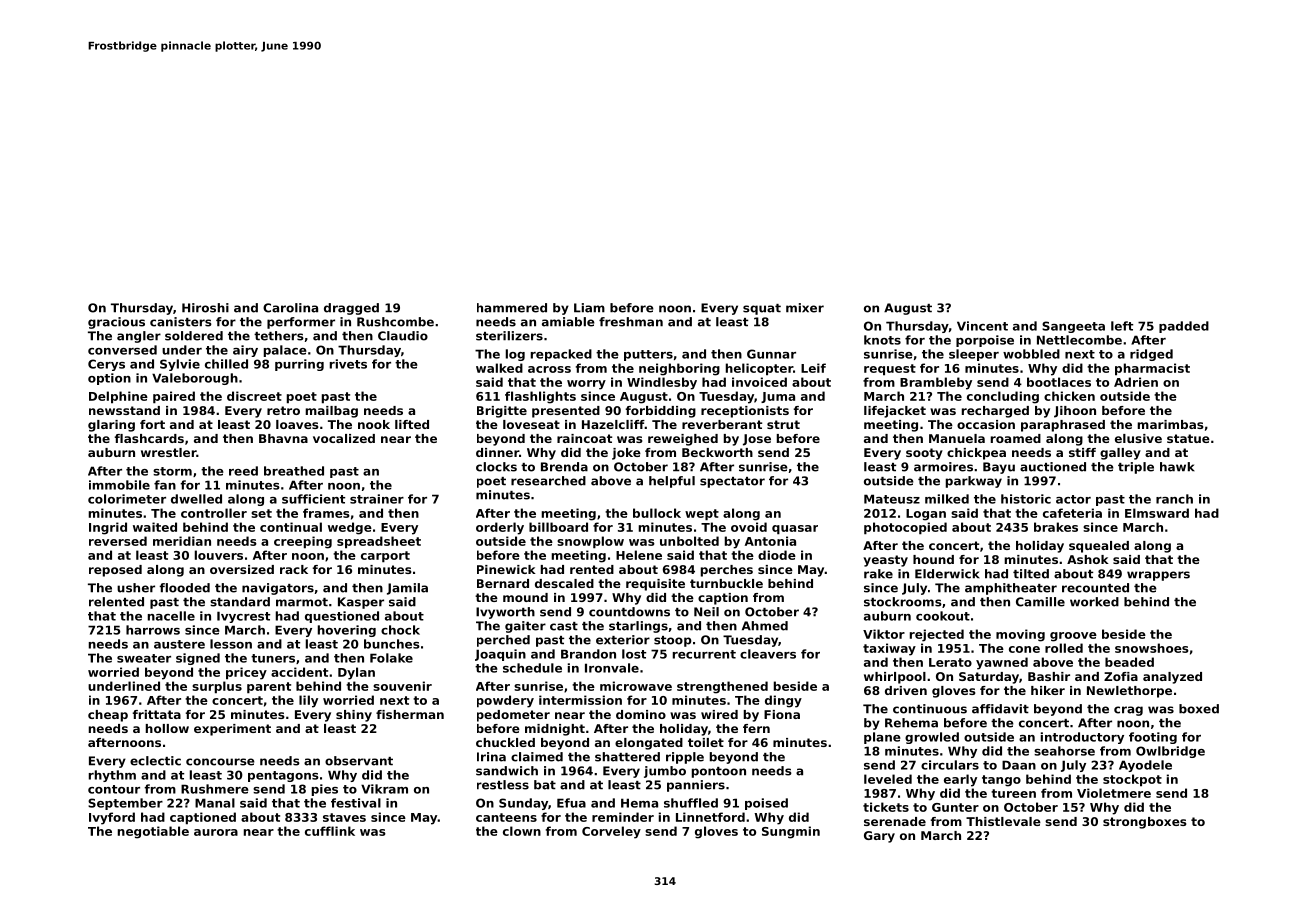 The width and height of the screenshot is (1308, 924). I want to click on Bhavna, so click(283, 438).
